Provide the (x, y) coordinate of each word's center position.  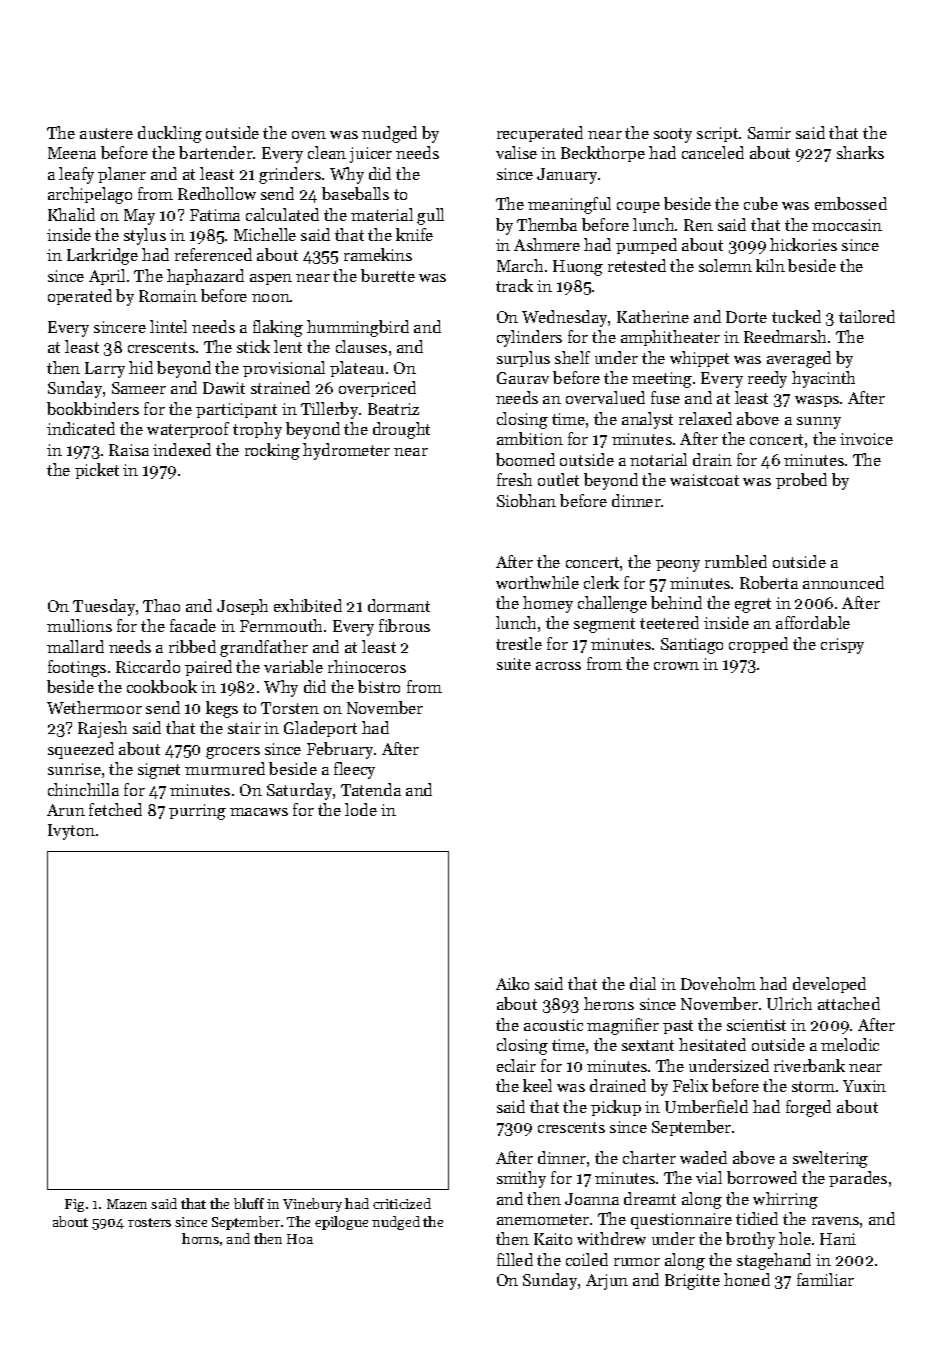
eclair (516, 1065)
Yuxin (864, 1086)
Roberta (769, 582)
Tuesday (104, 607)
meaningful (569, 205)
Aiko (512, 983)
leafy (76, 175)
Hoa (300, 1239)
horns (200, 1238)
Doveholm (718, 983)
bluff (249, 1203)
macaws (259, 812)
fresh (514, 479)
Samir (769, 133)
